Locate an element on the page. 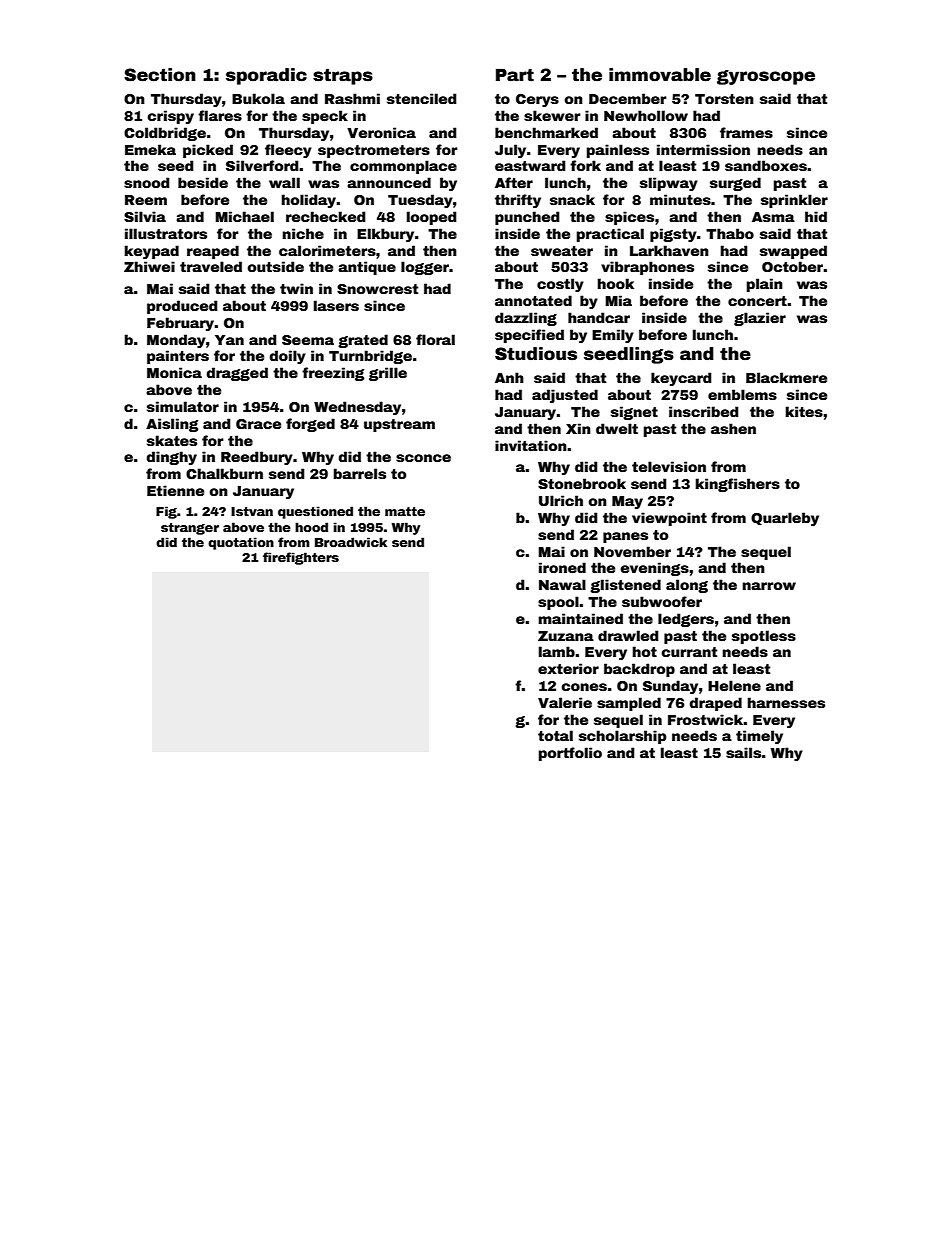 The image size is (952, 1233). total is located at coordinates (555, 735).
